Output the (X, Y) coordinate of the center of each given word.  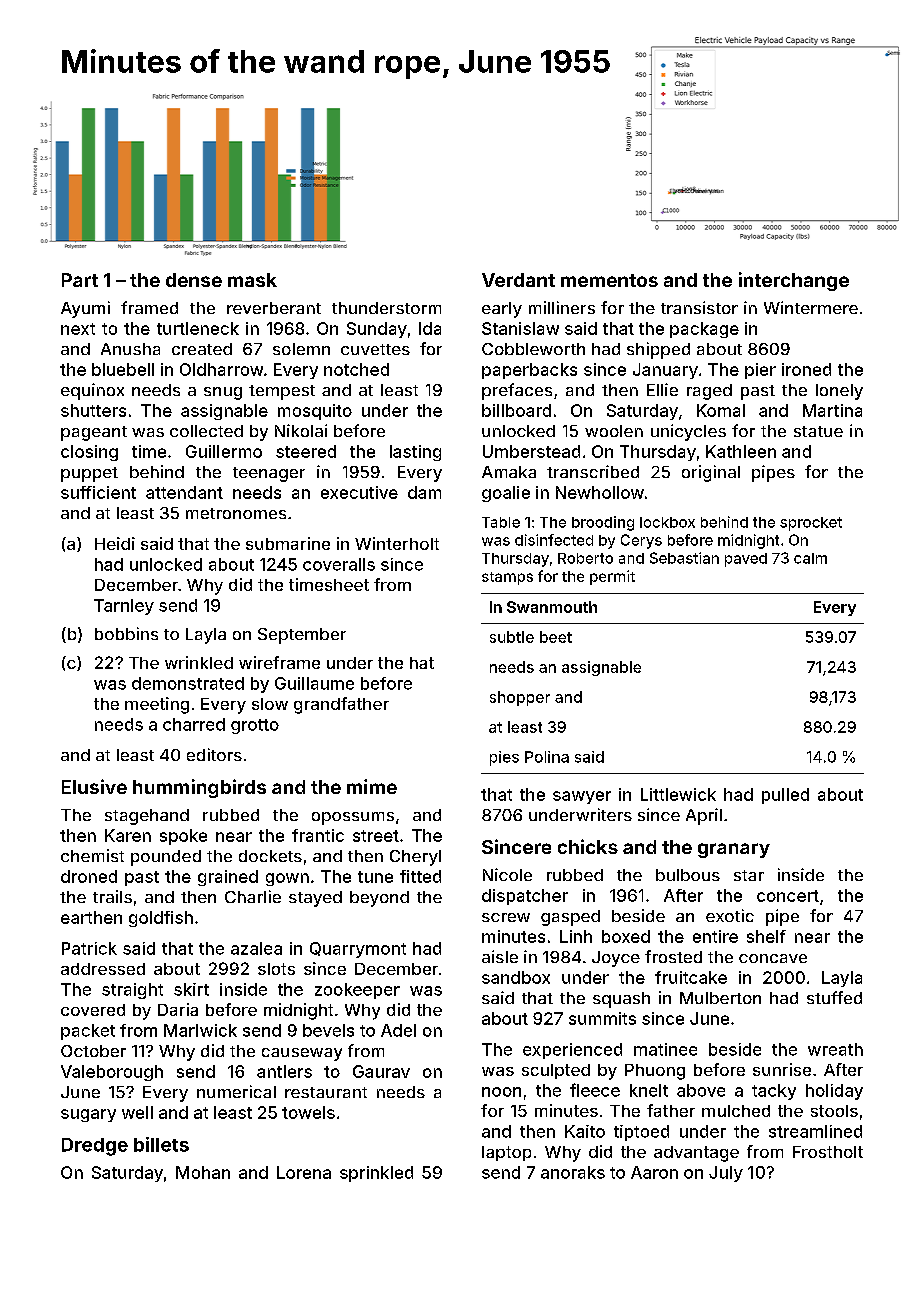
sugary (88, 1115)
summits (602, 1018)
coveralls (339, 564)
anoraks (573, 1172)
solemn (301, 349)
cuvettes (375, 349)
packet (88, 1032)
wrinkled (199, 662)
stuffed (834, 997)
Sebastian (684, 558)
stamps (507, 578)
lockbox (667, 522)
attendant (184, 492)
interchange (794, 281)
